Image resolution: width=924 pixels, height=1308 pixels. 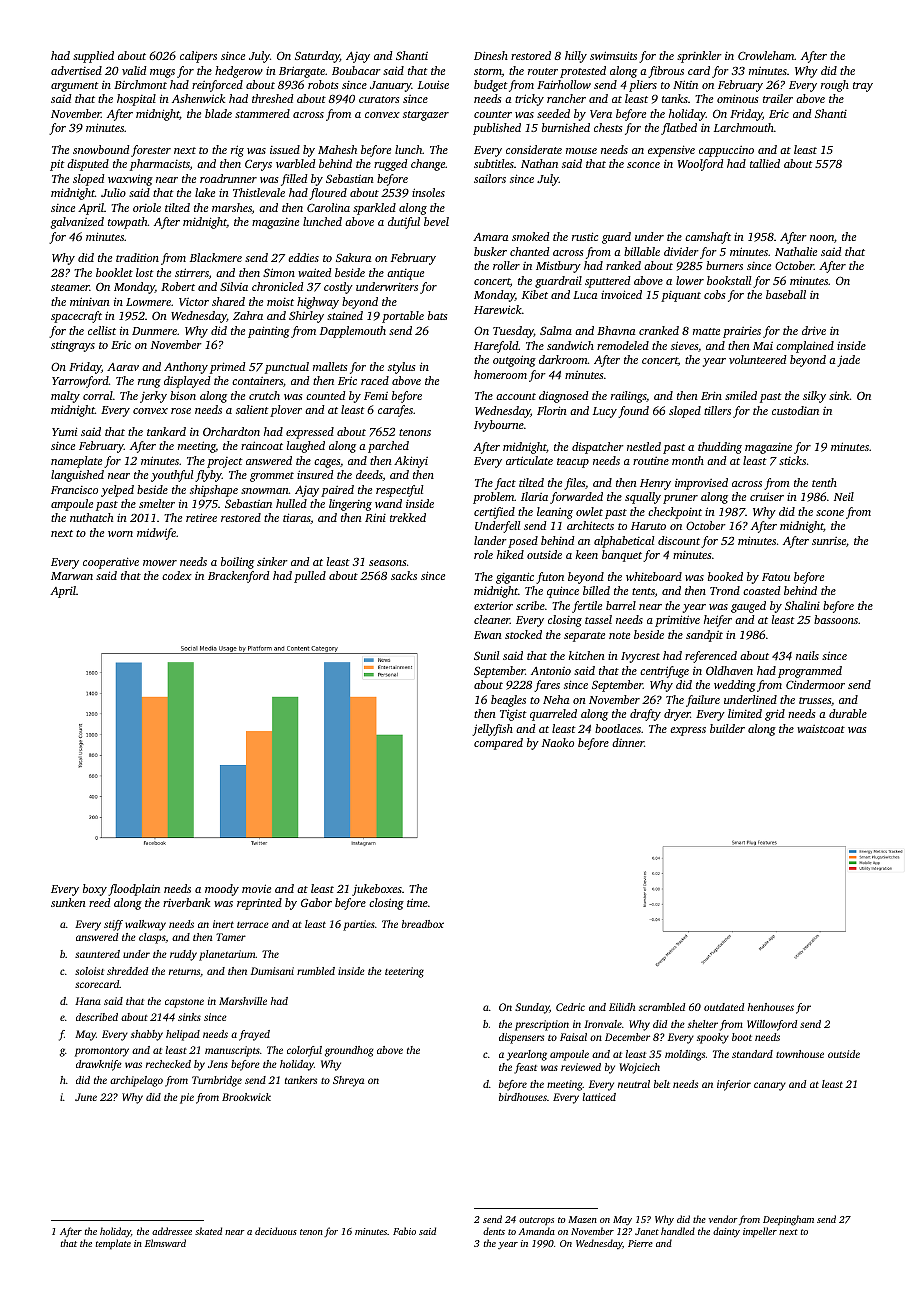 What do you see at coordinates (359, 925) in the page?
I see `parties` at bounding box center [359, 925].
